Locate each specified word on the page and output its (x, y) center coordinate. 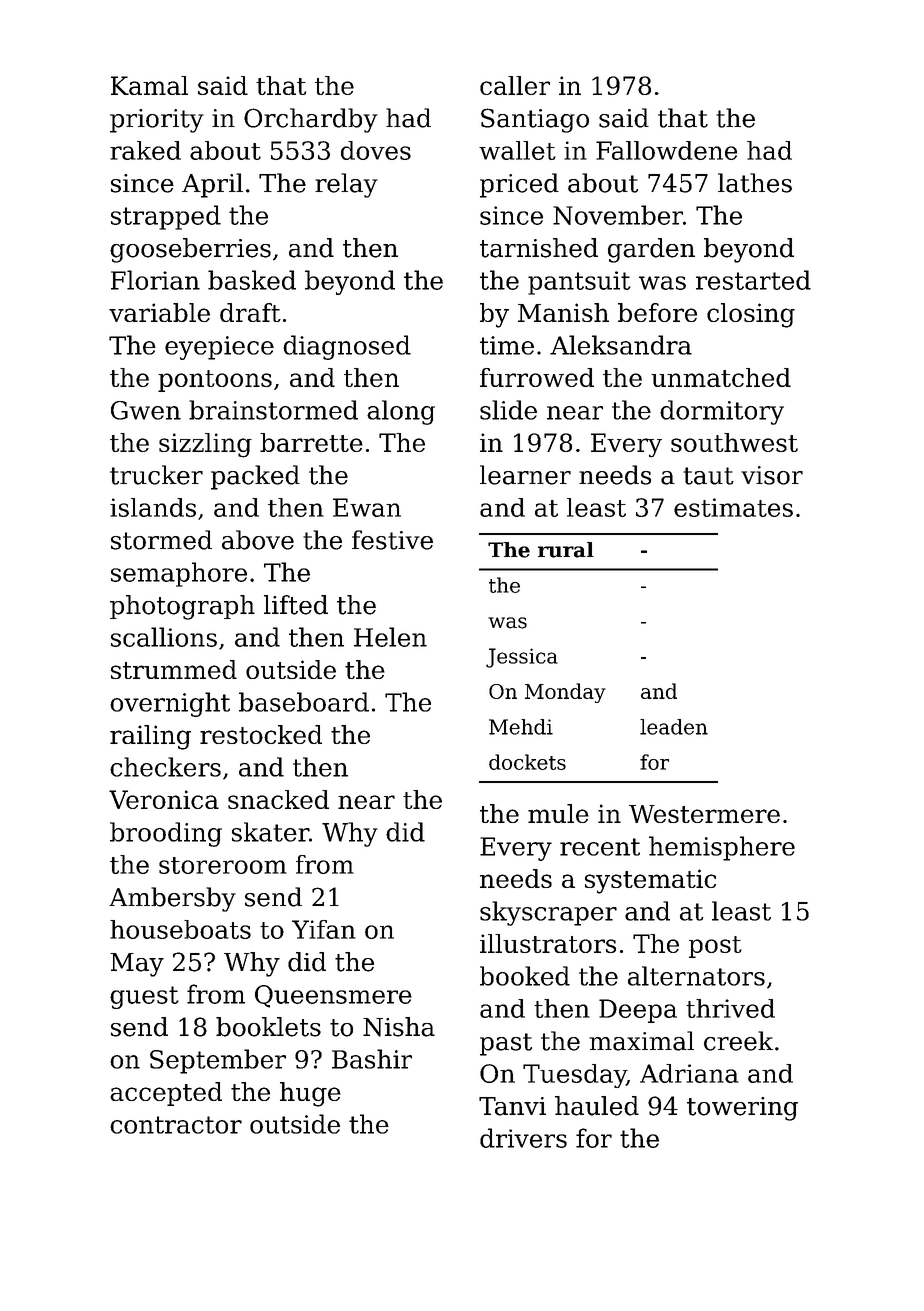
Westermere (704, 814)
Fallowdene (666, 150)
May (137, 965)
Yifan (324, 929)
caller (515, 85)
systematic (650, 881)
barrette (311, 442)
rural (566, 550)
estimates (733, 507)
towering (742, 1109)
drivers (523, 1138)
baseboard (304, 702)
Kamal (149, 85)
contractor (176, 1125)
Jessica (522, 658)
